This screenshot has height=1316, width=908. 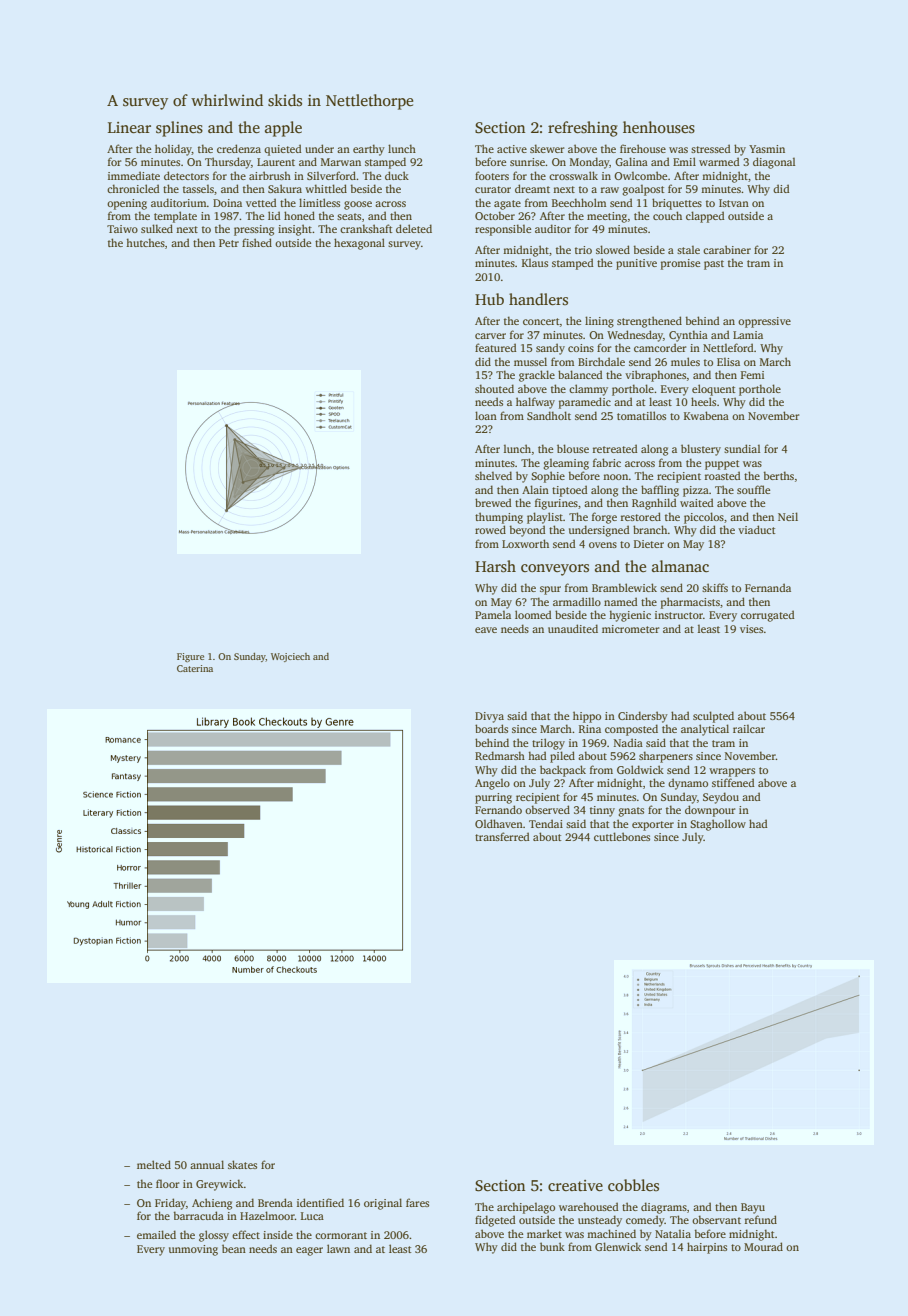 I want to click on cobbles, so click(x=633, y=1185).
